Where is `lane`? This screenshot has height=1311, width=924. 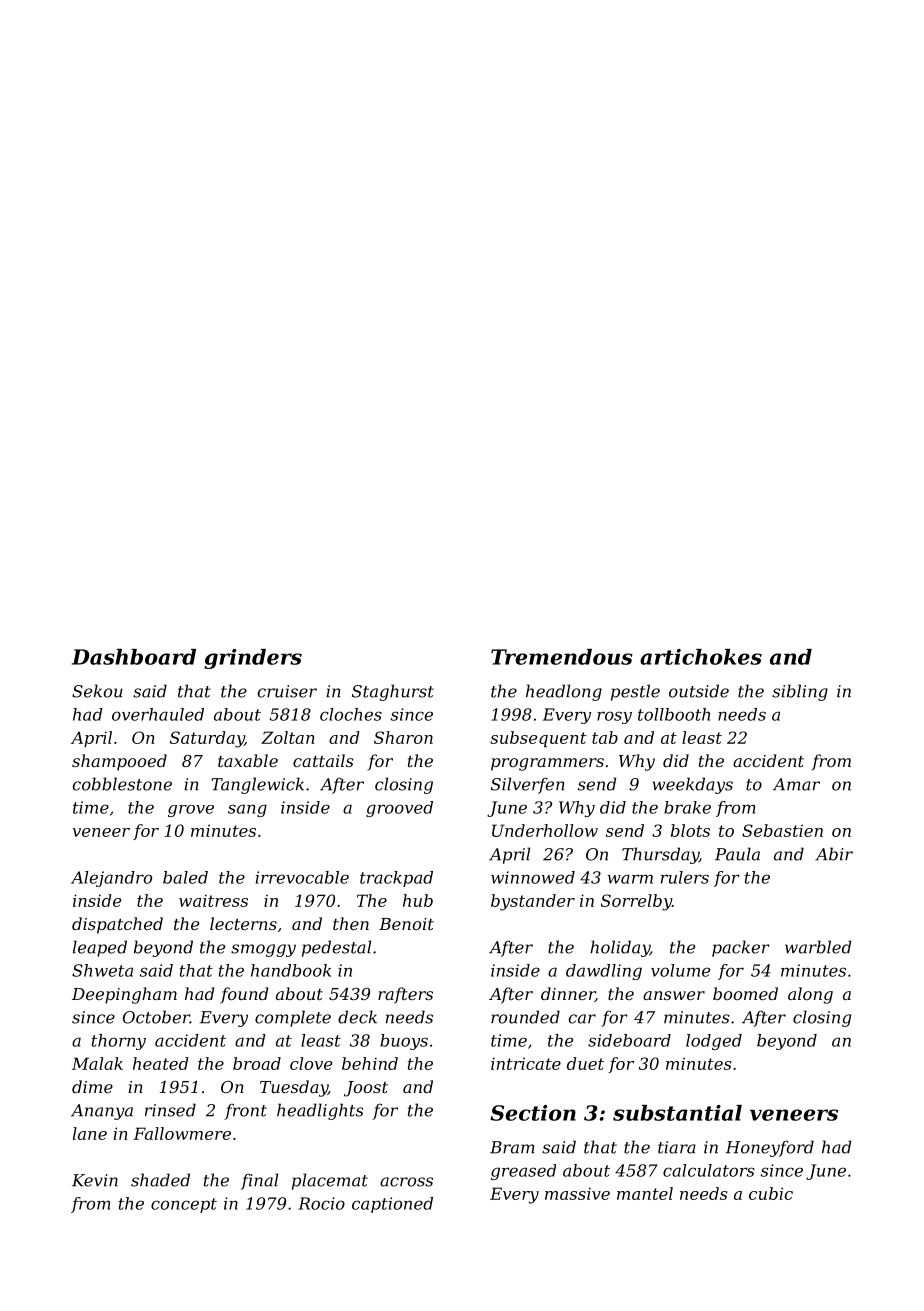
lane is located at coordinates (90, 1133).
